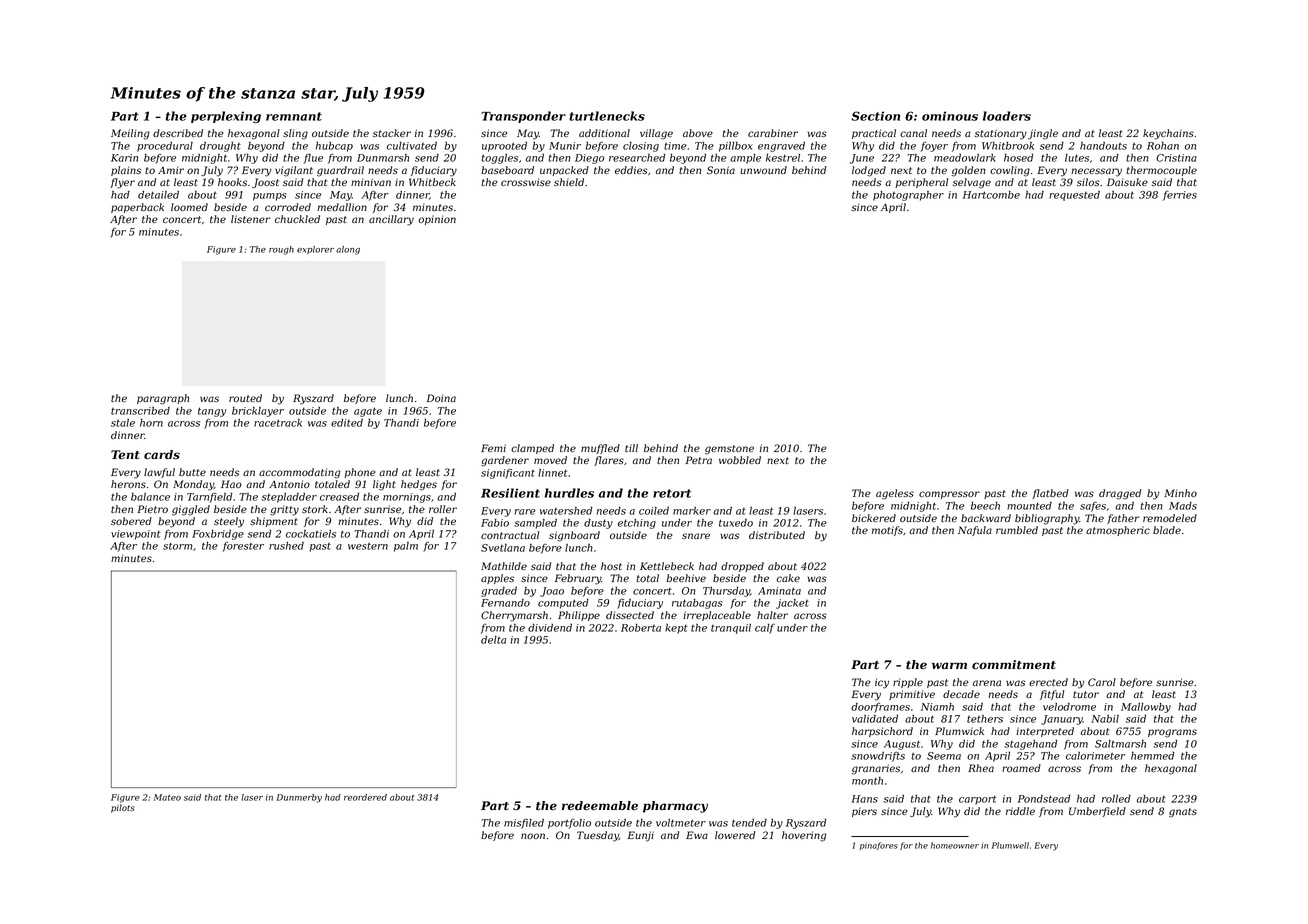  Describe the element at coordinates (783, 158) in the document. I see `kestrel` at that location.
